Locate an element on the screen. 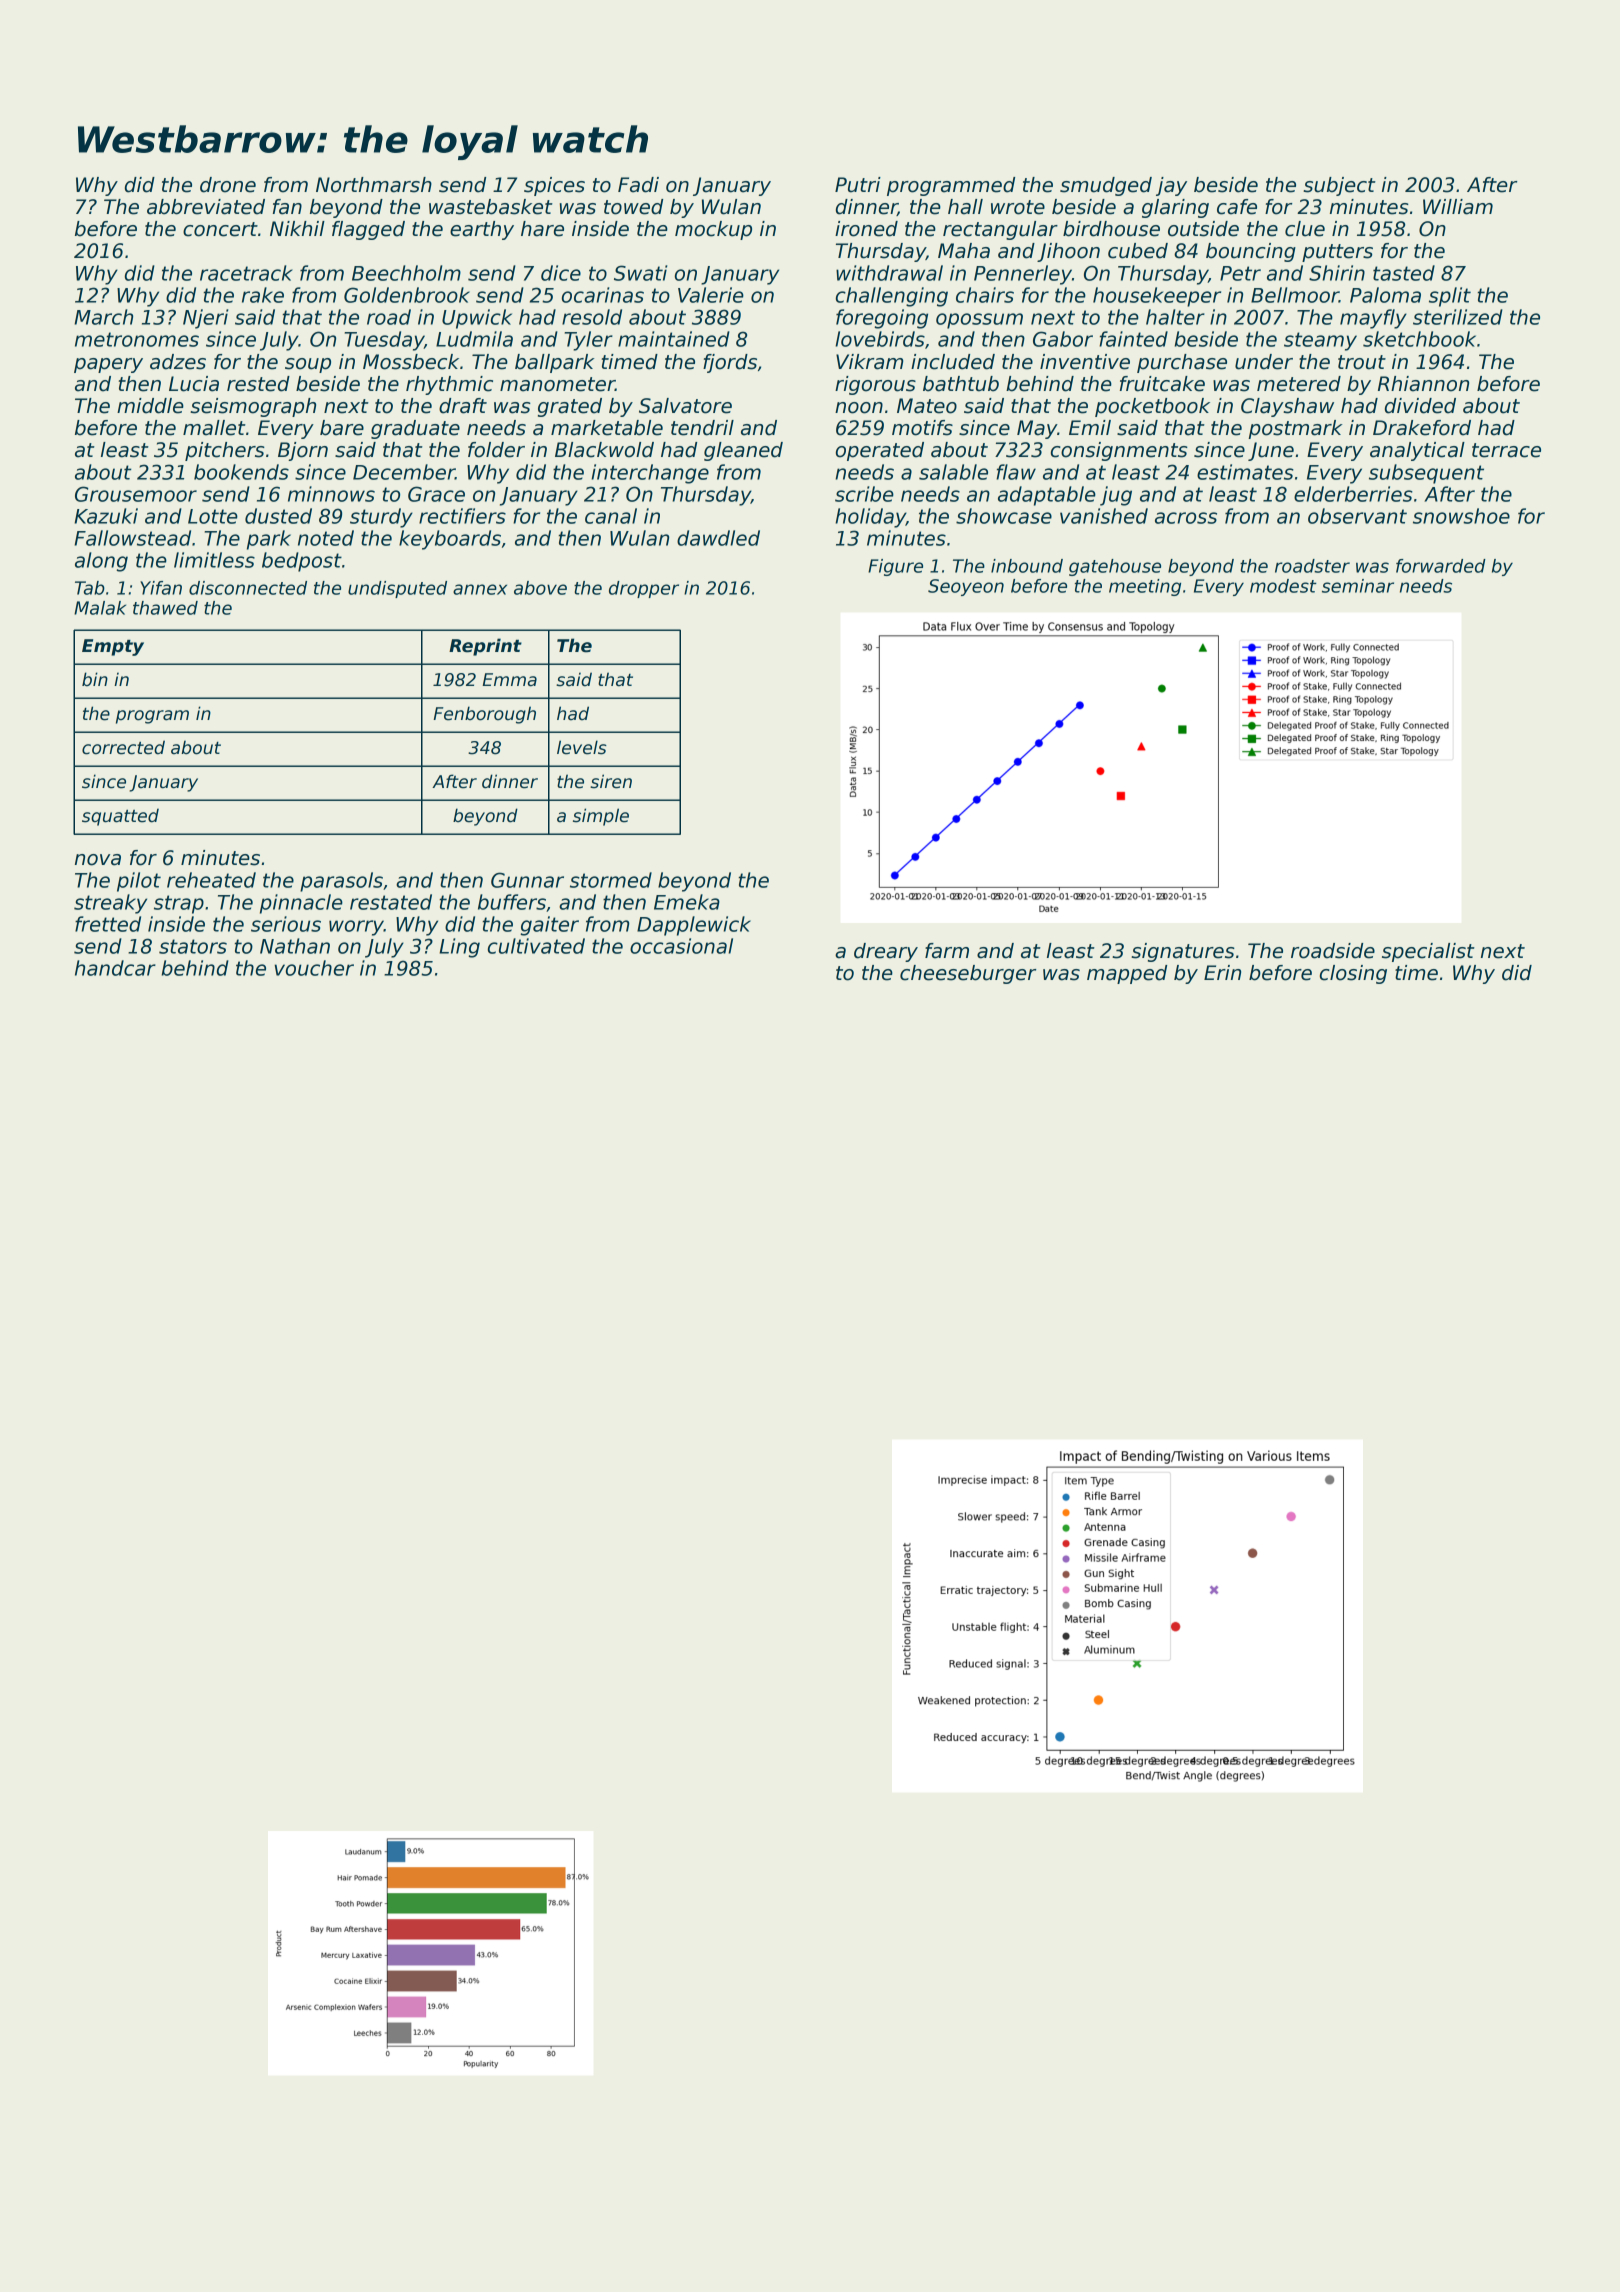 The image size is (1620, 2292). Putri is located at coordinates (858, 185).
